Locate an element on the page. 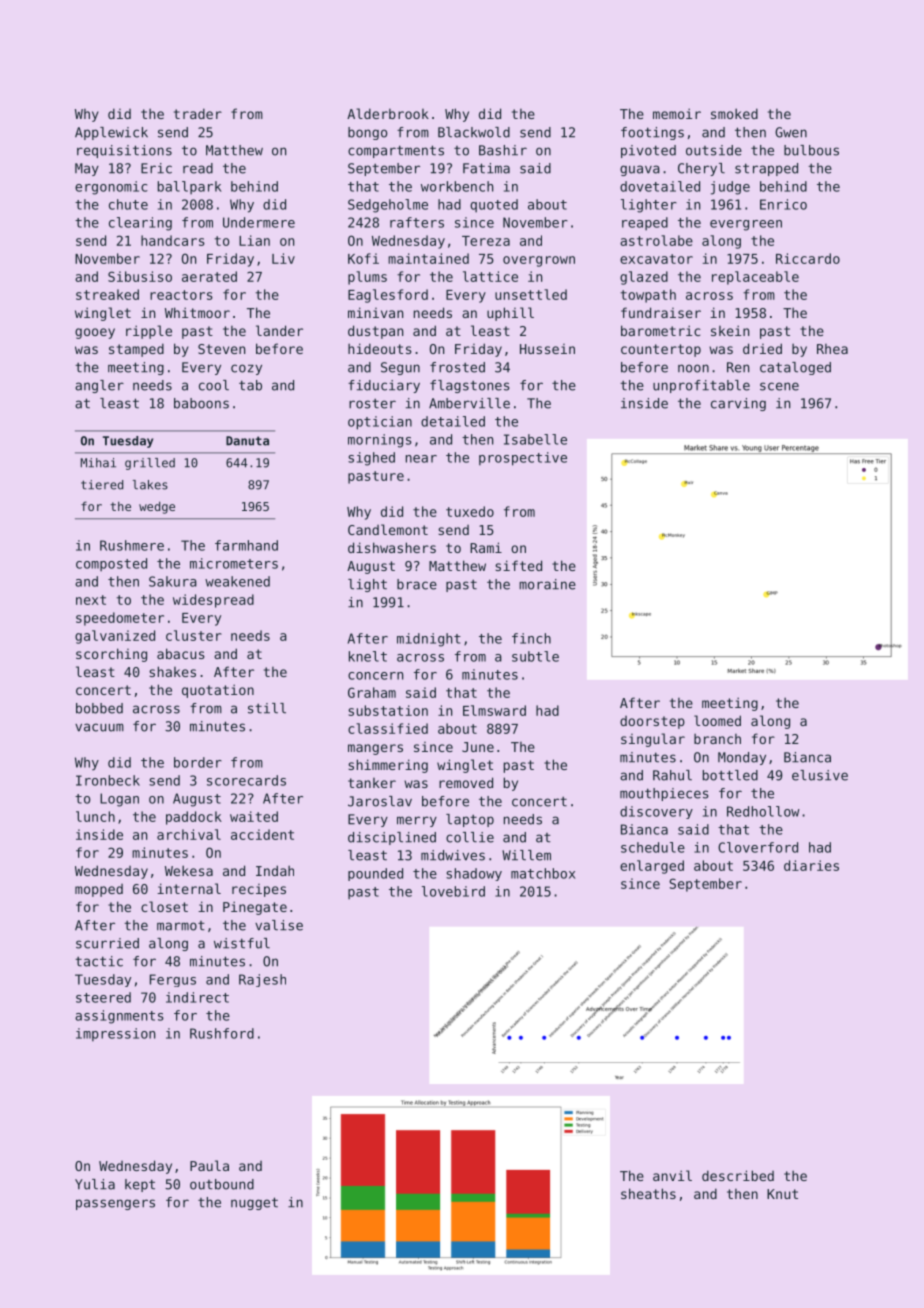 The width and height of the image is (924, 1308). diaries is located at coordinates (811, 865).
